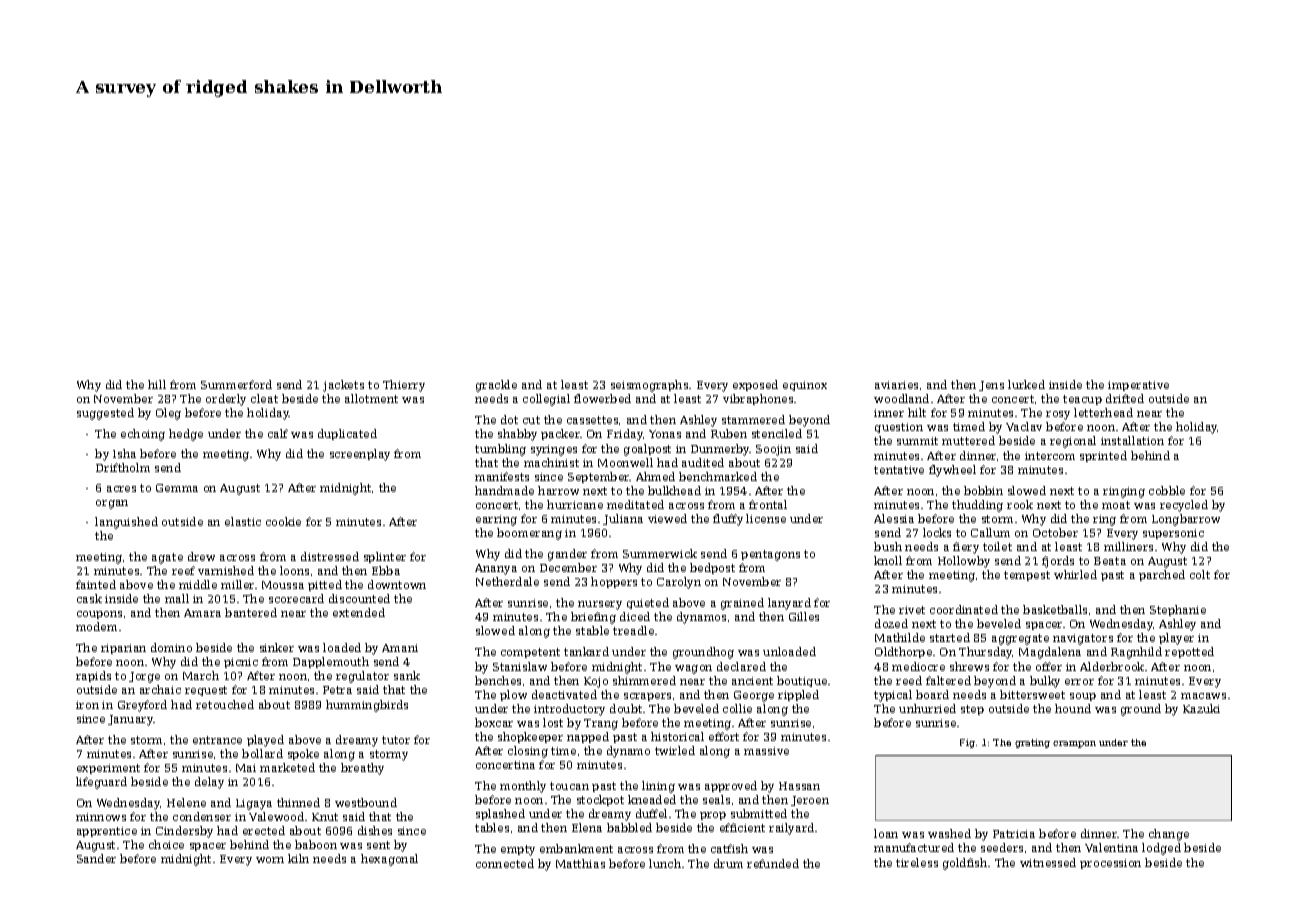  What do you see at coordinates (251, 612) in the screenshot?
I see `bantered` at bounding box center [251, 612].
